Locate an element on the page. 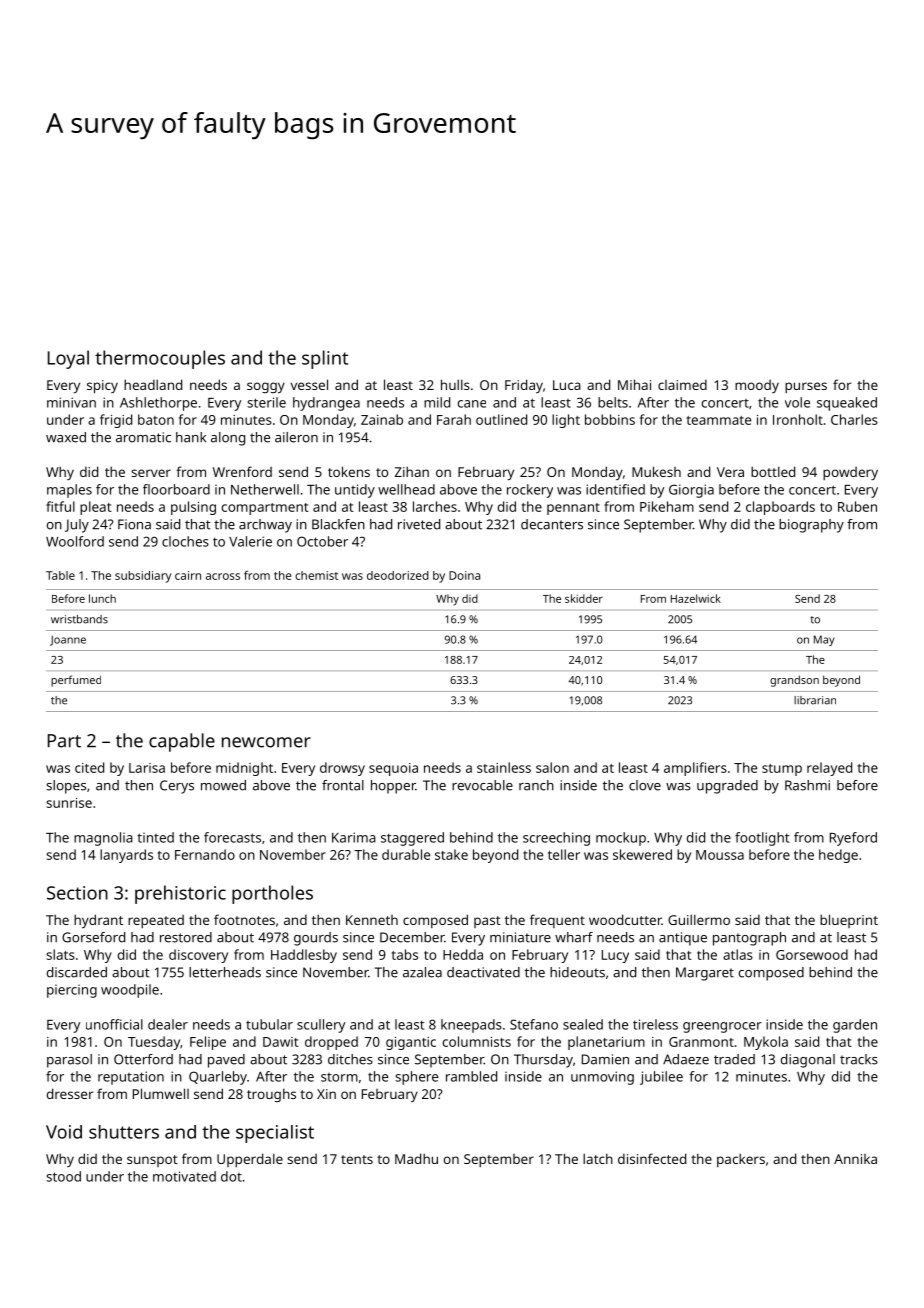 The width and height of the image is (924, 1308). Ruben is located at coordinates (857, 506).
